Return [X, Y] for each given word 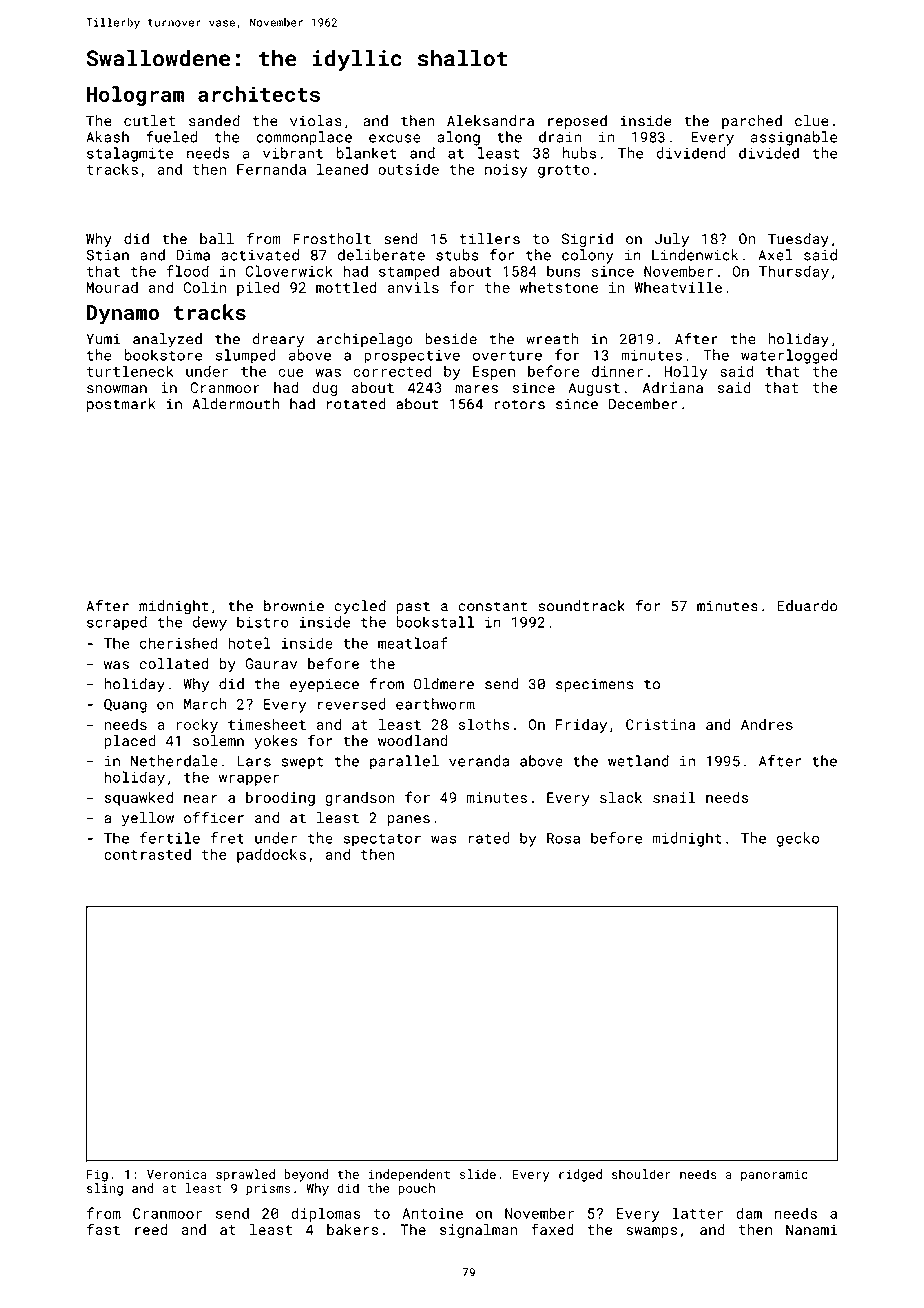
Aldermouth [235, 404]
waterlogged [789, 356]
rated [489, 838]
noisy [506, 171]
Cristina [660, 724]
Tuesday [798, 240]
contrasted [147, 854]
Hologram [135, 96]
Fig [97, 1176]
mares [476, 389]
